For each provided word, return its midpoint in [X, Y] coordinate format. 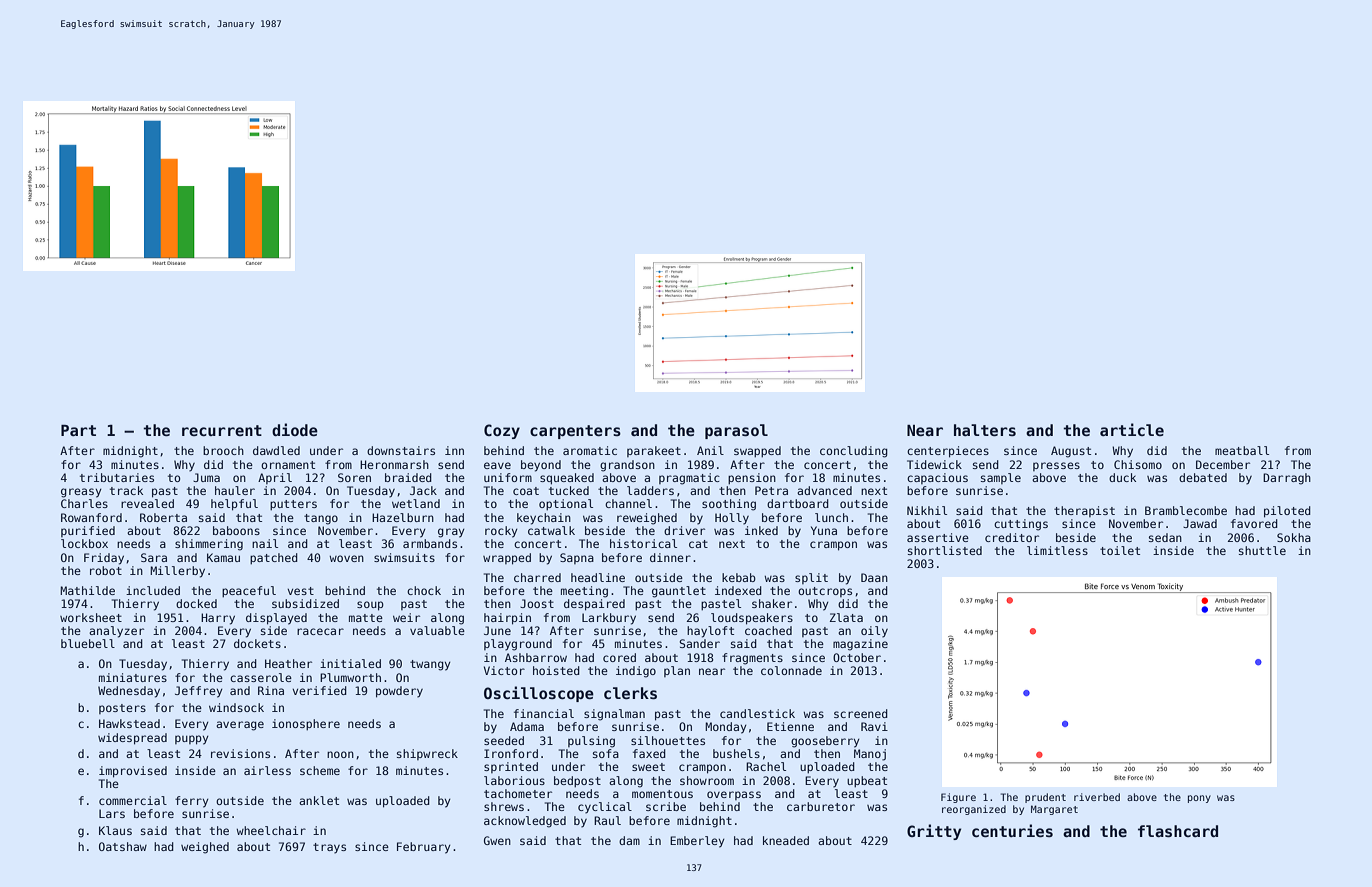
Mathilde [87, 590]
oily [874, 632]
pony [1199, 799]
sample [1001, 478]
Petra [771, 490]
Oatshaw [123, 846]
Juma [206, 477]
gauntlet [679, 592]
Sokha [1294, 537]
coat [526, 491]
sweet [648, 767]
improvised [133, 772]
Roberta [163, 517]
